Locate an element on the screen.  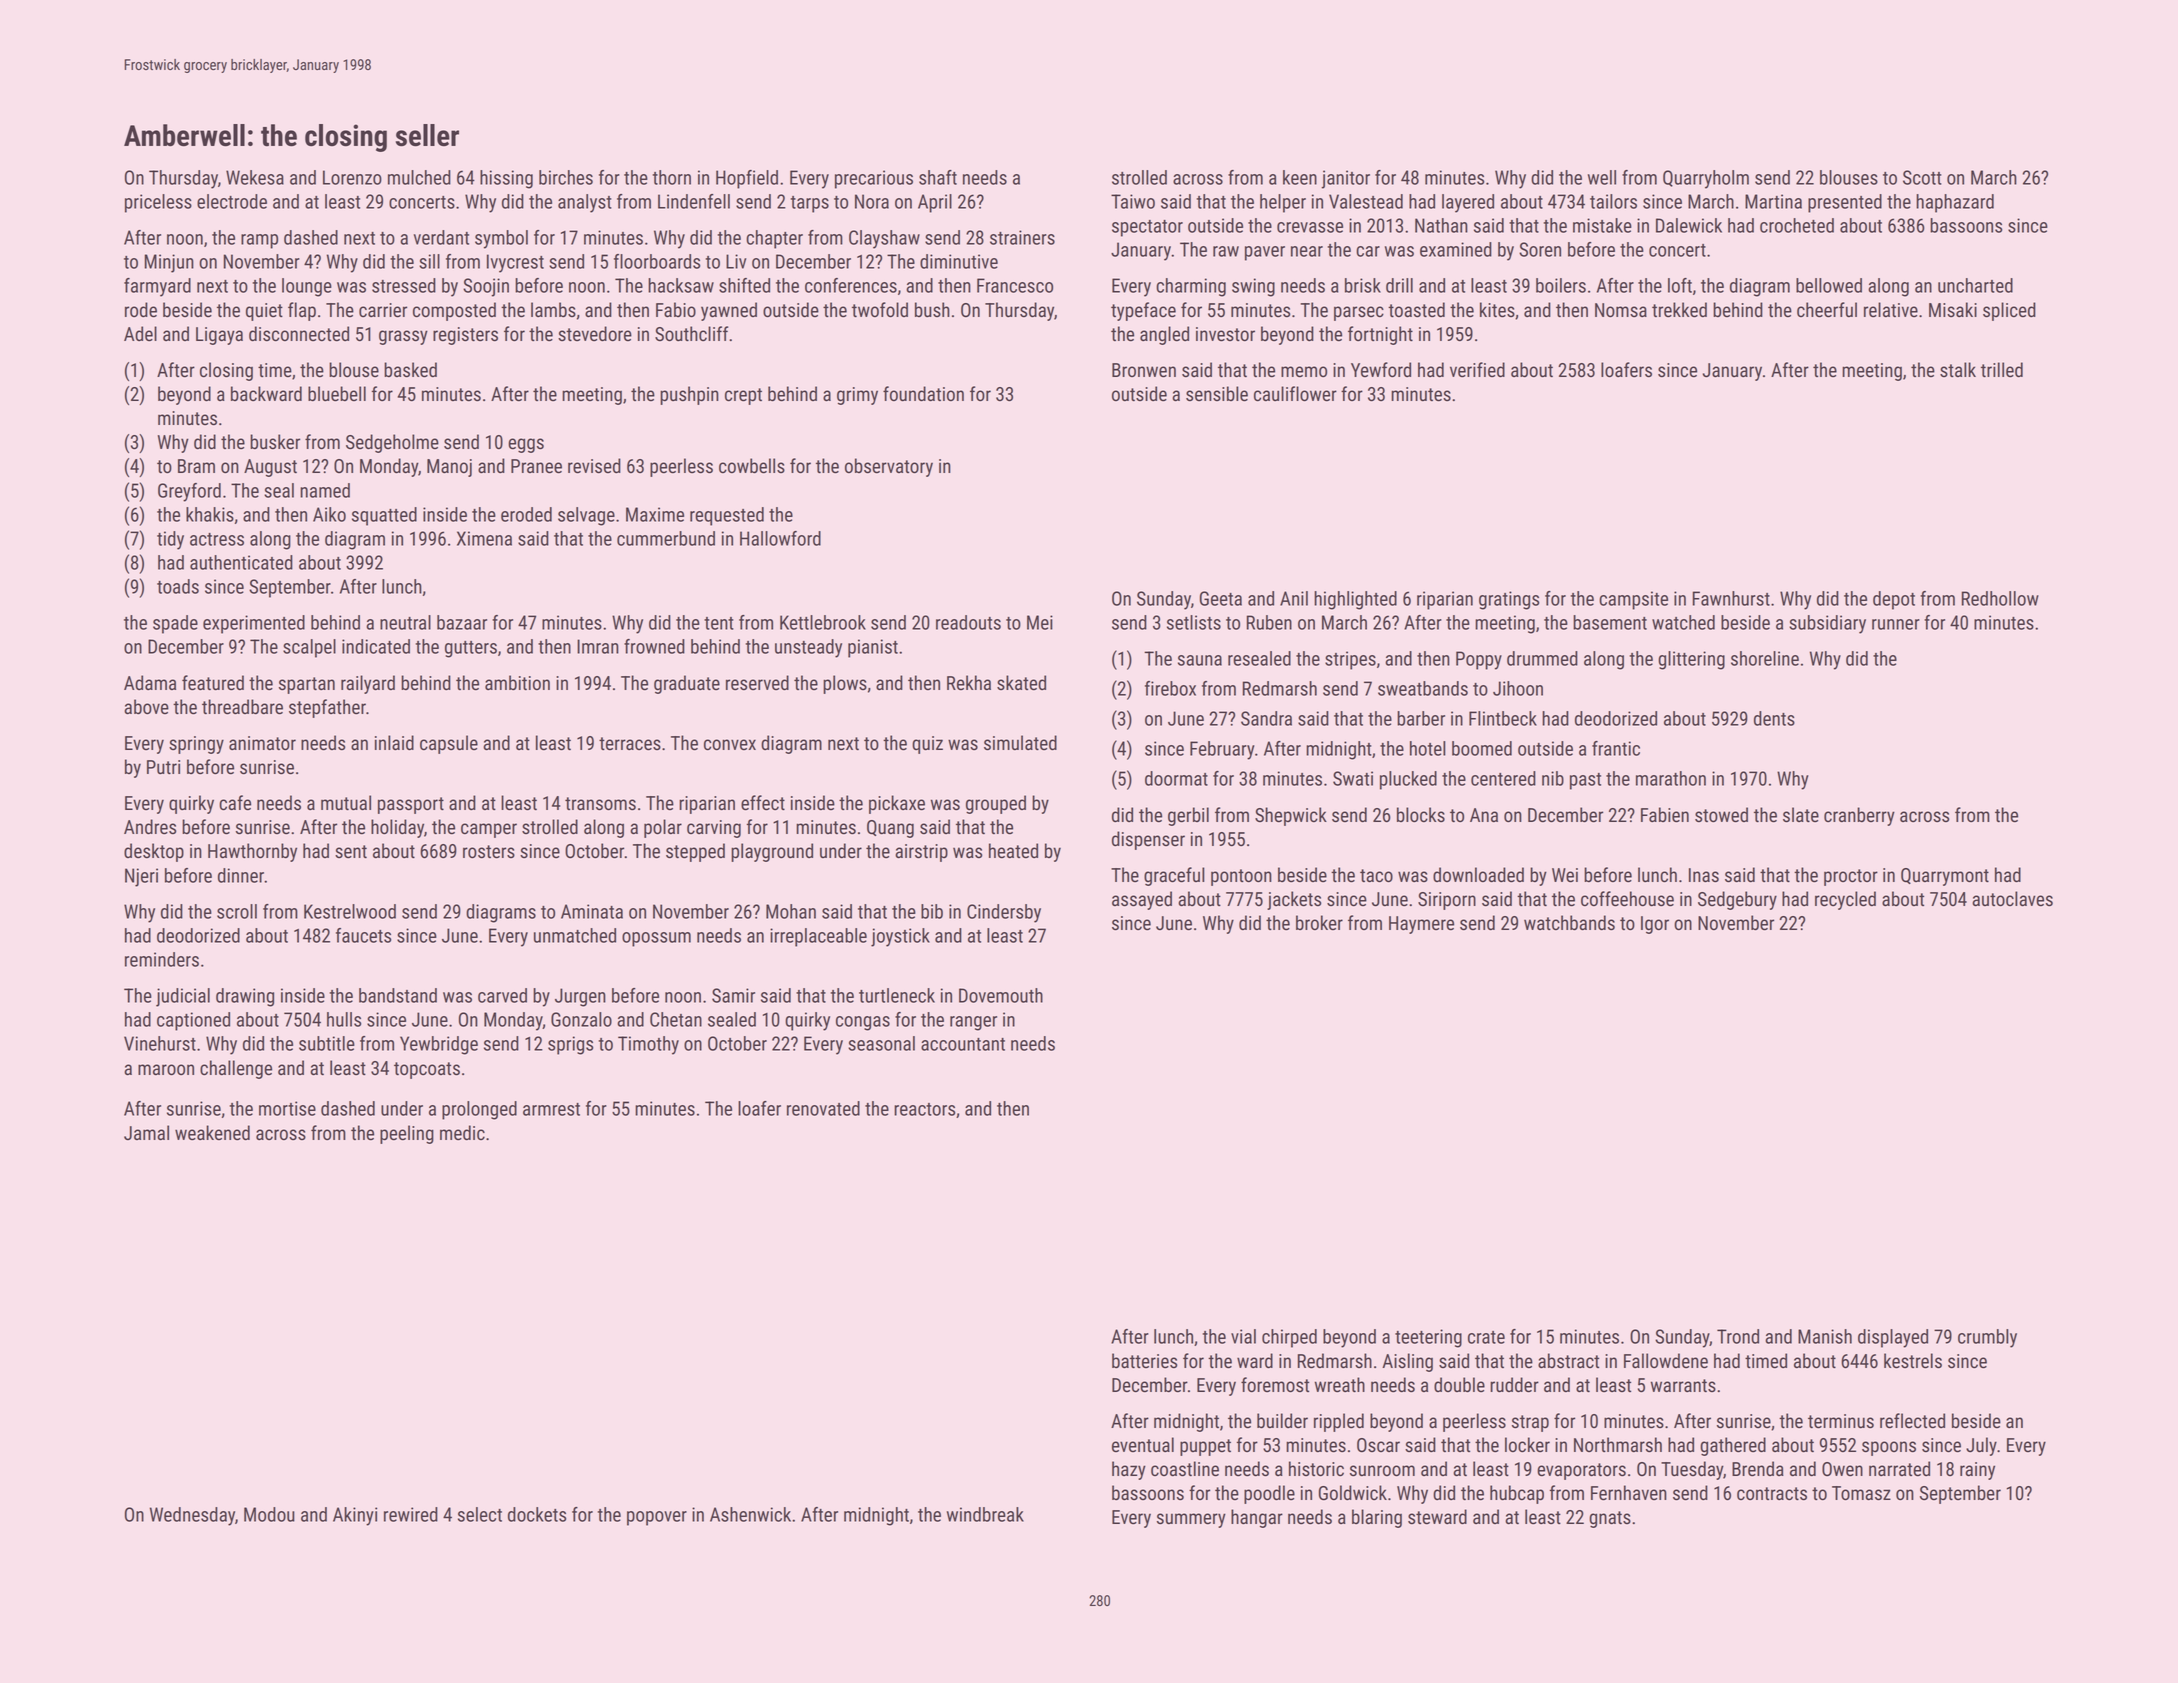
select is located at coordinates (480, 1514).
